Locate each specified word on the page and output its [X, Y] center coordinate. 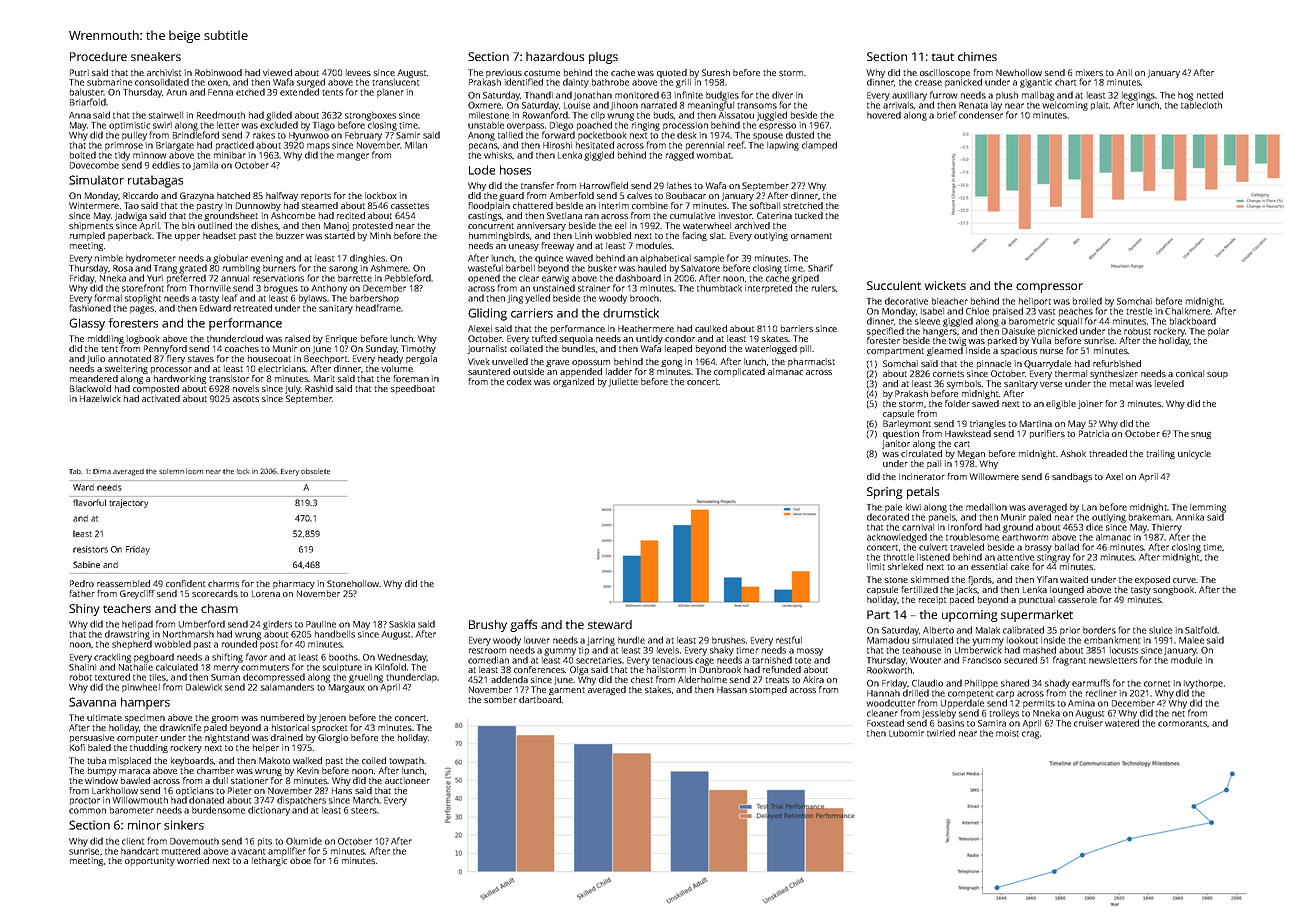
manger [353, 157]
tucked [809, 215]
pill [805, 349]
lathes [679, 185]
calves [639, 195]
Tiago [324, 126]
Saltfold [1201, 630]
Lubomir [906, 733]
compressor [1049, 288]
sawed [985, 403]
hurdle [631, 640]
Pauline [321, 624]
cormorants [1182, 724]
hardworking [180, 379]
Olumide [304, 841]
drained [287, 737]
